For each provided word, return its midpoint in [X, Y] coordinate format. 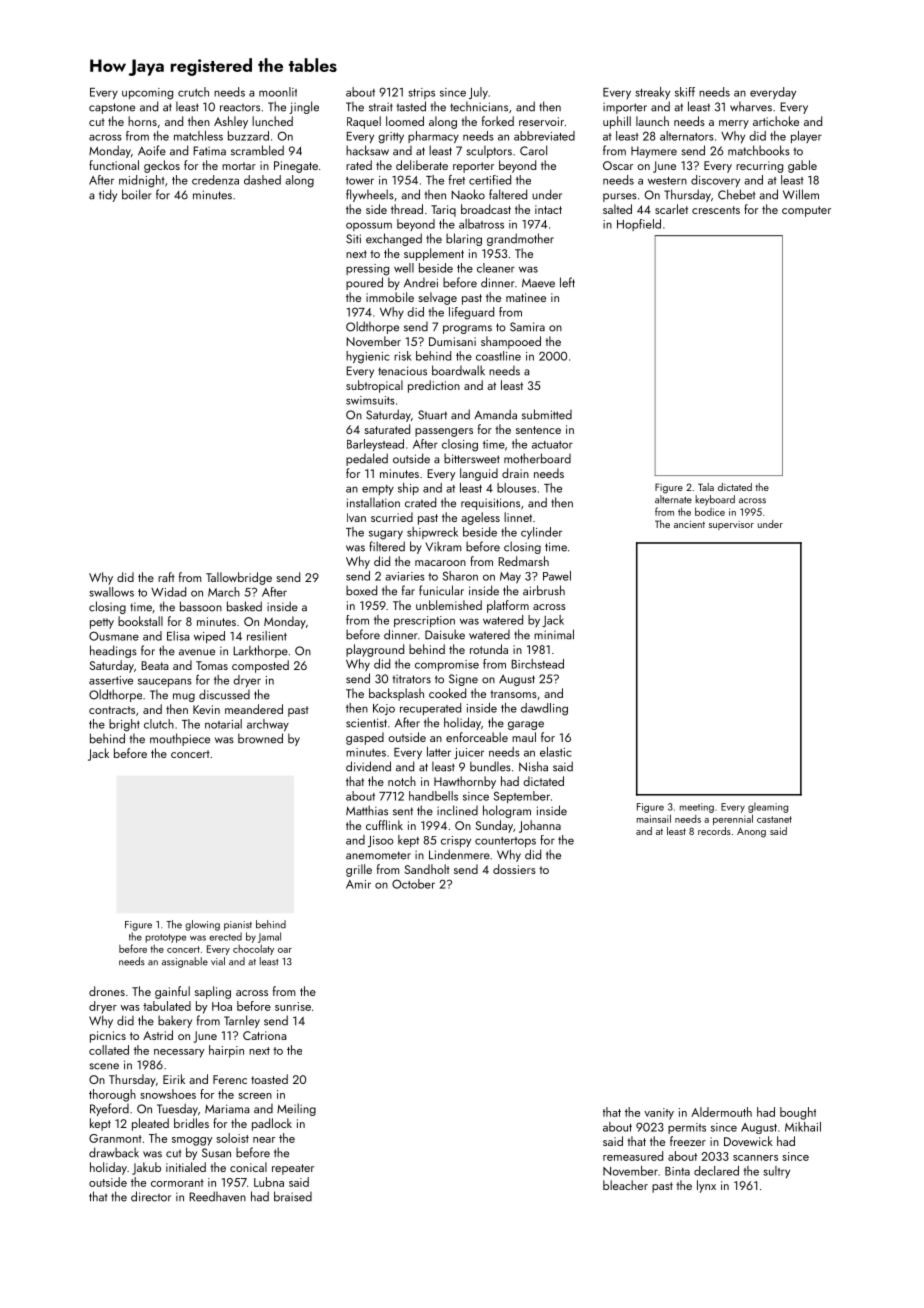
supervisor [731, 525]
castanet [774, 819]
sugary [386, 535]
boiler [137, 194]
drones [107, 991]
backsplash [396, 694]
